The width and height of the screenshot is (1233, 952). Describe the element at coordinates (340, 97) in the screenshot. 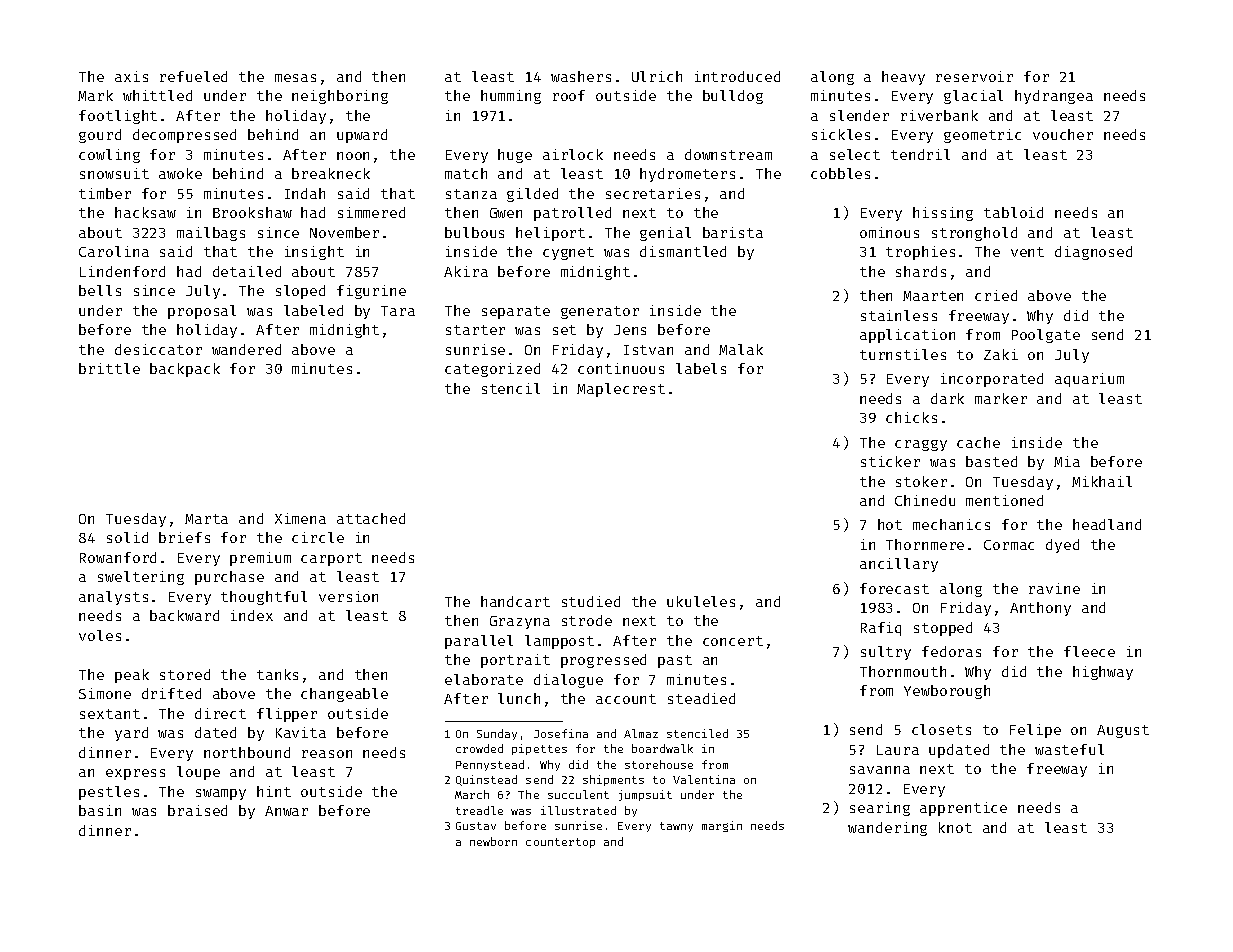

I see `neighboring` at that location.
